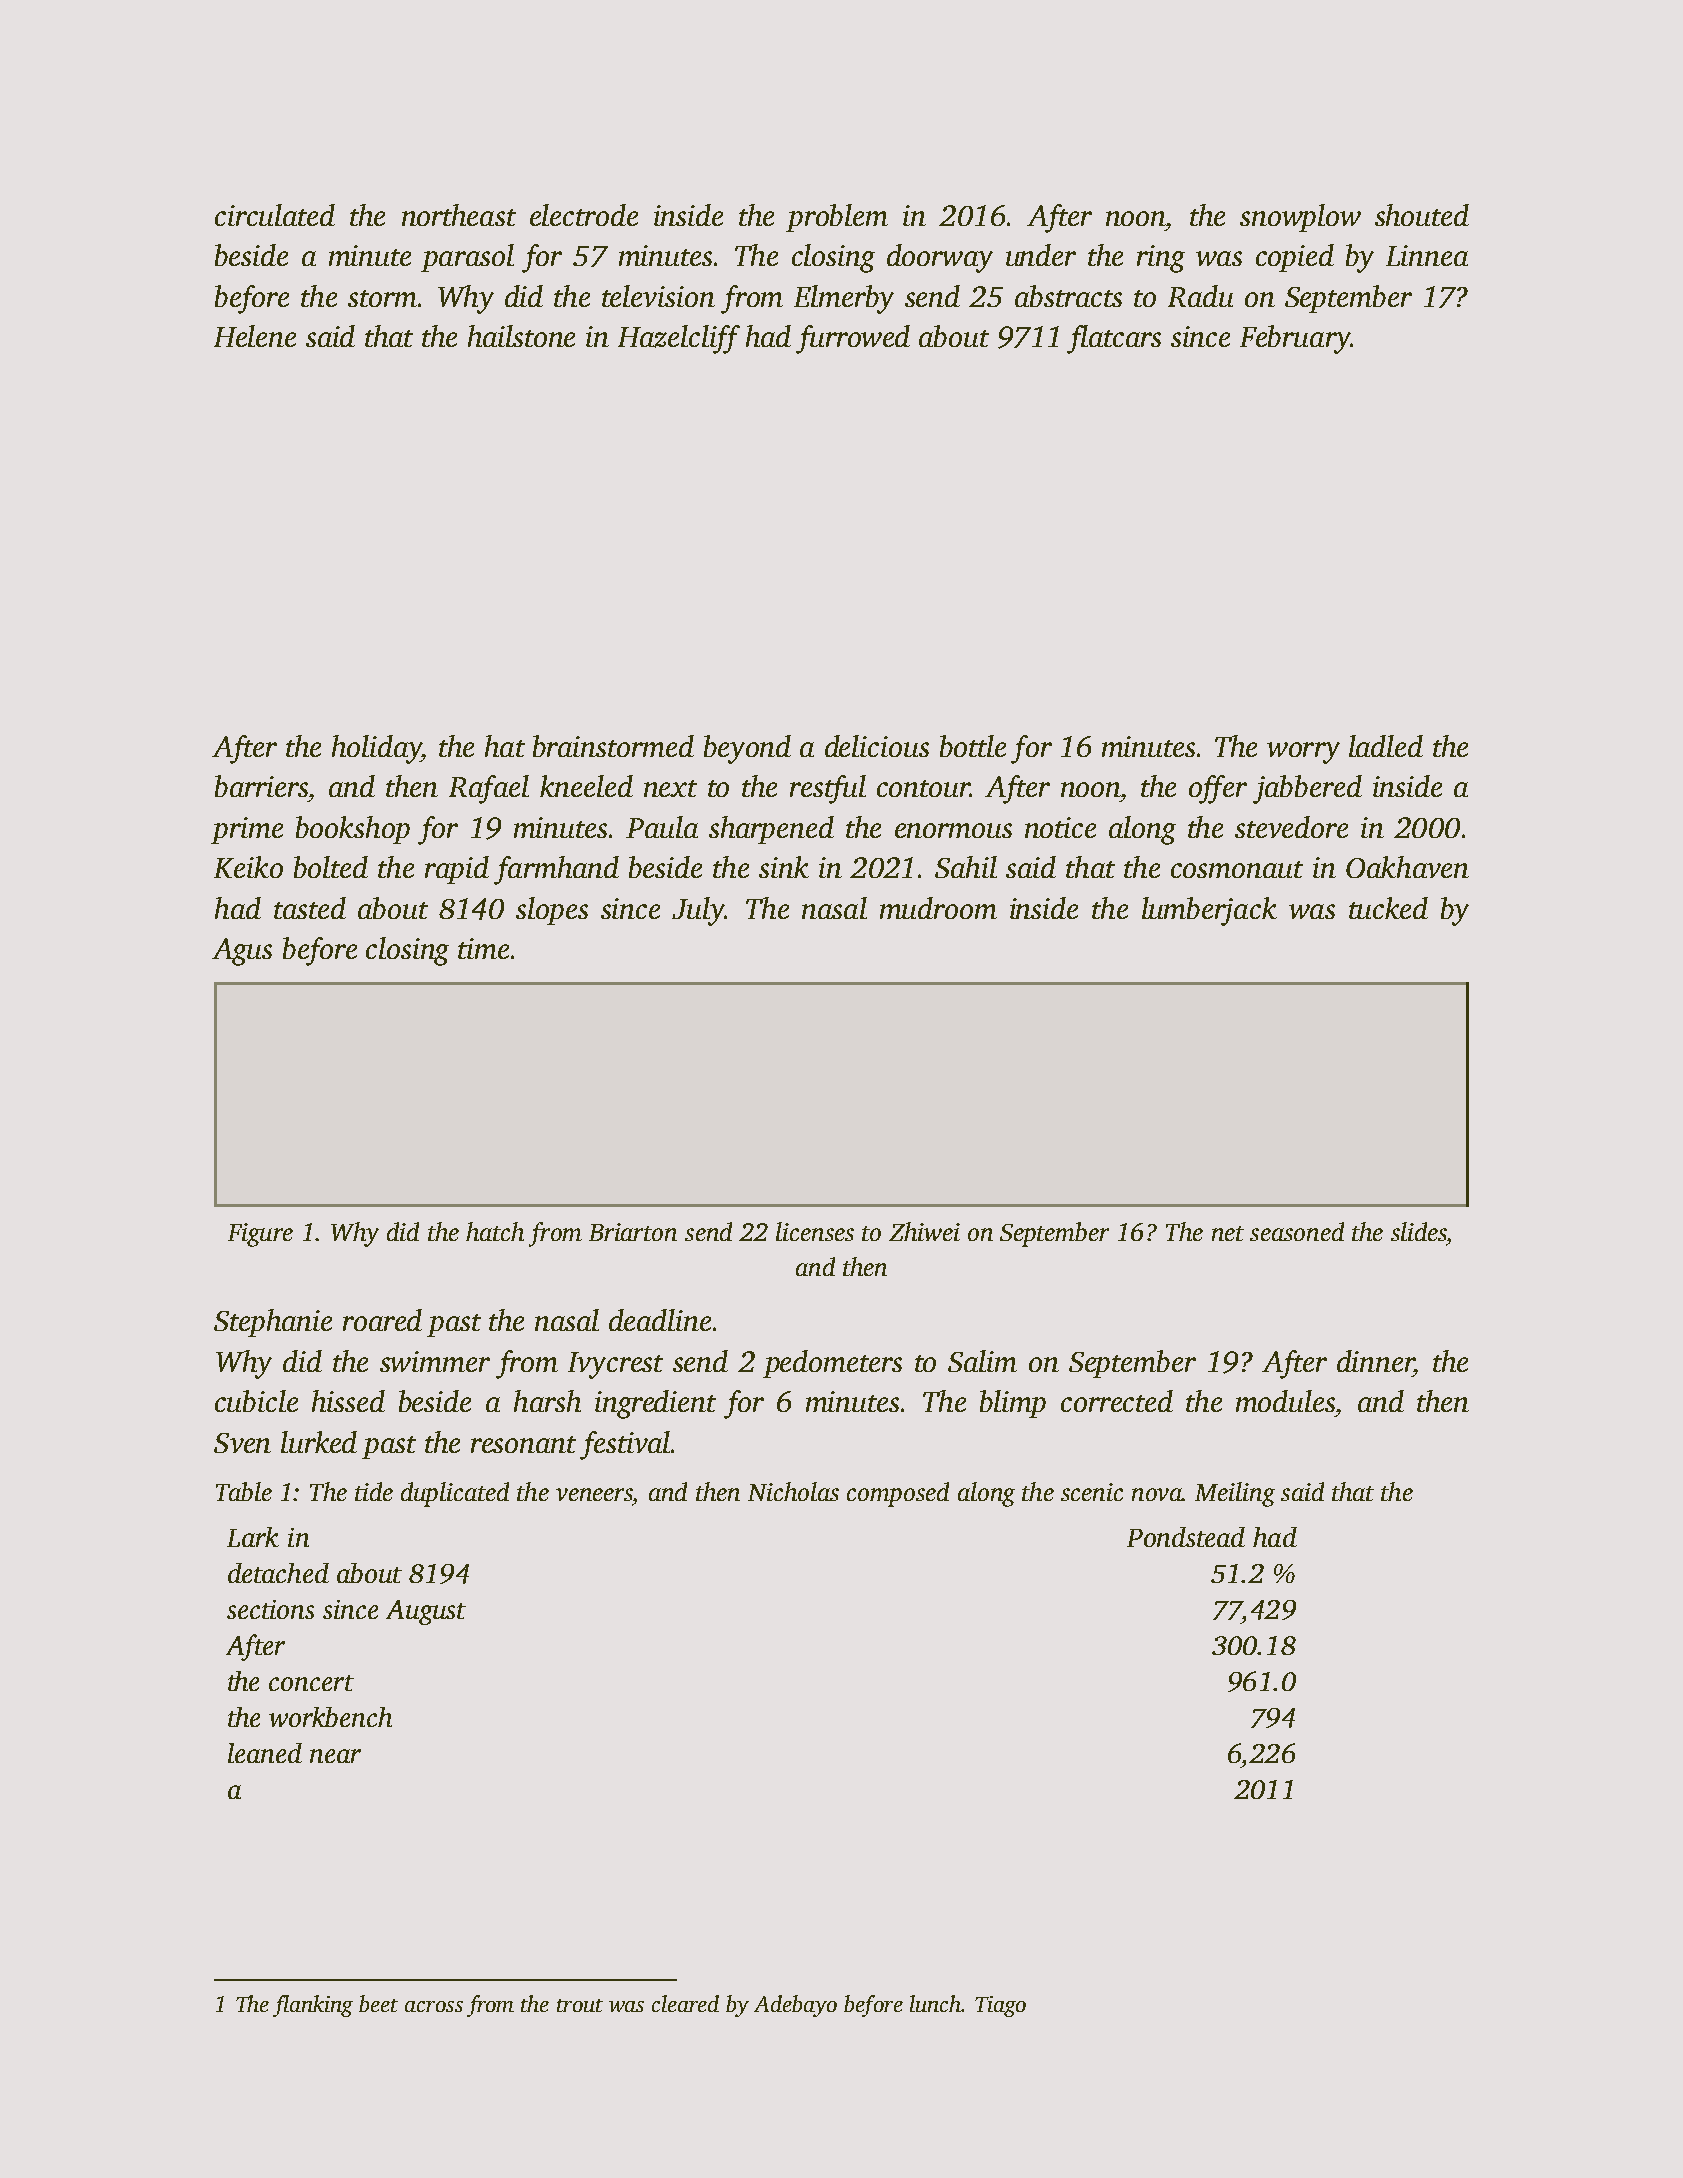 The image size is (1683, 2178). What do you see at coordinates (1228, 1233) in the screenshot?
I see `net` at bounding box center [1228, 1233].
